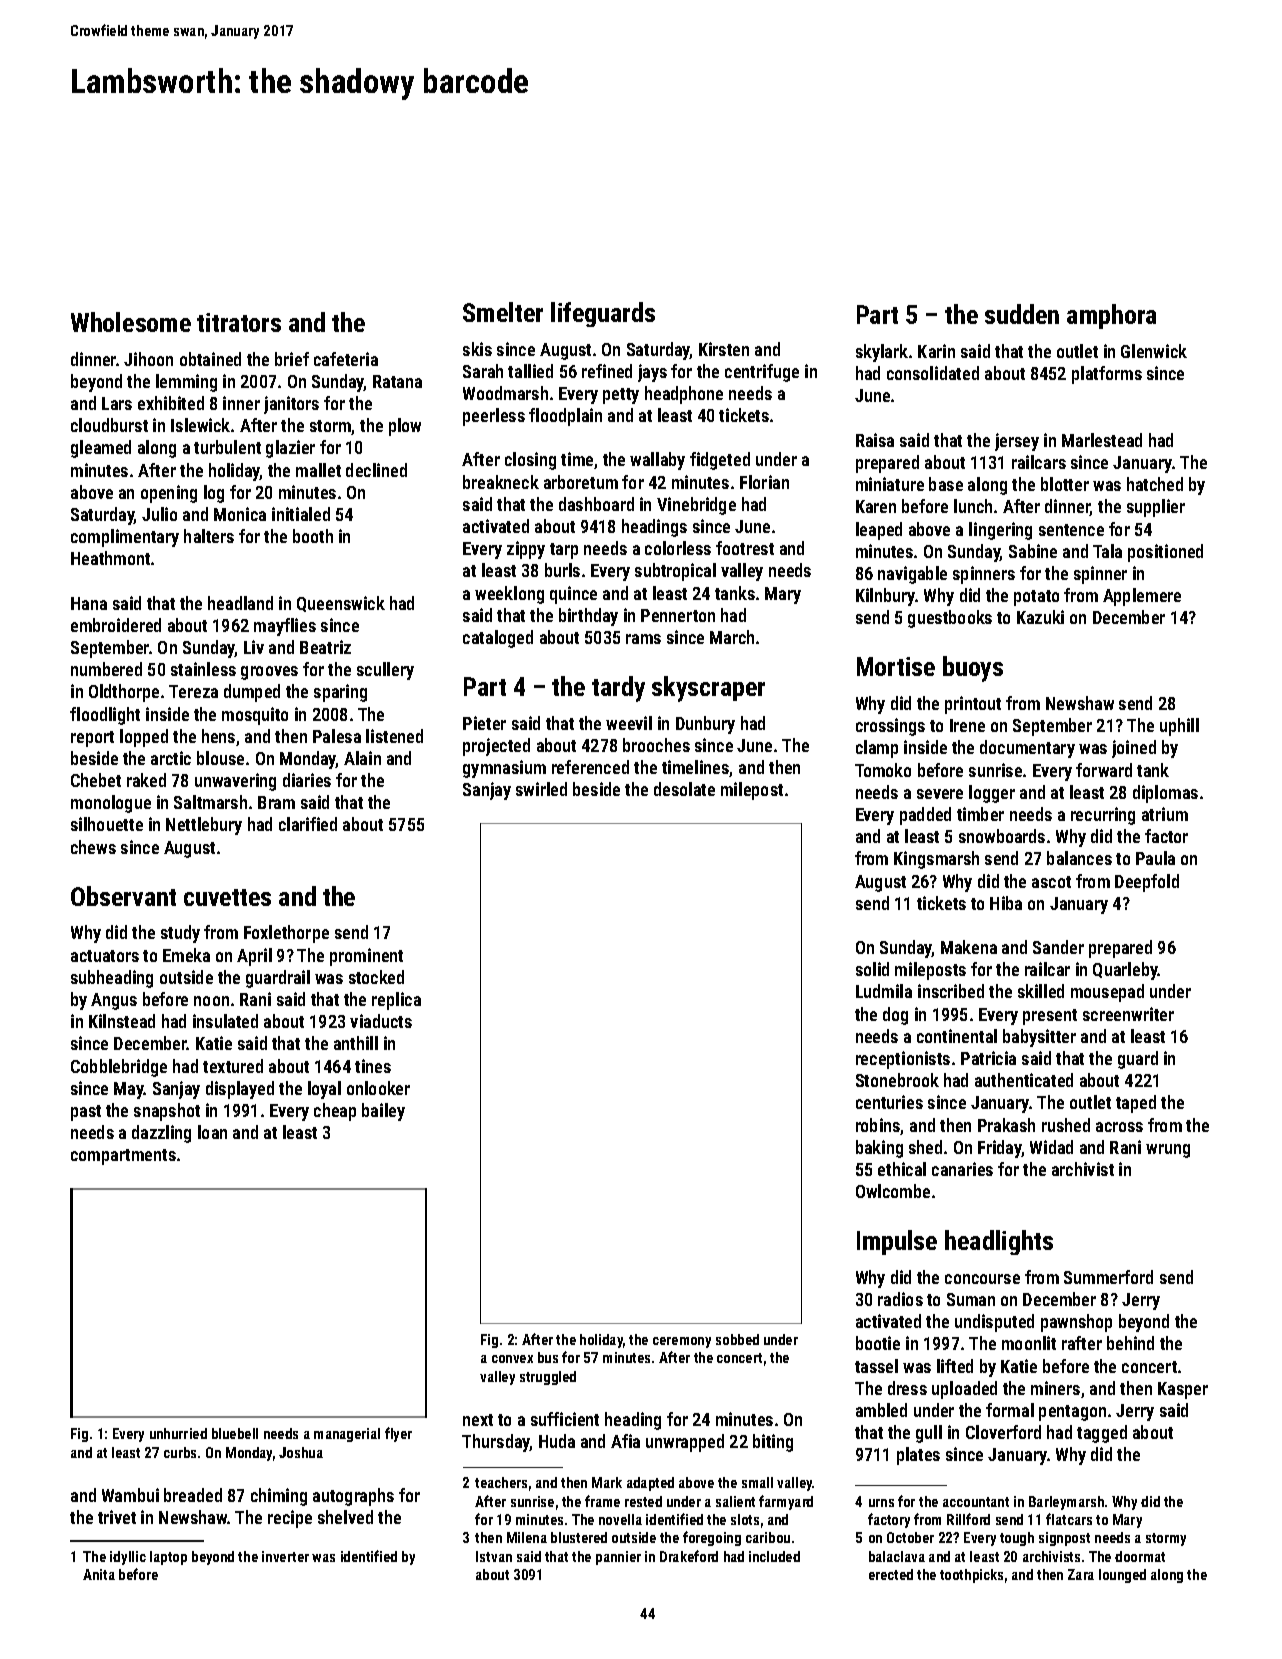 Image resolution: width=1282 pixels, height=1659 pixels. Describe the element at coordinates (1165, 794) in the screenshot. I see `diplomas` at that location.
